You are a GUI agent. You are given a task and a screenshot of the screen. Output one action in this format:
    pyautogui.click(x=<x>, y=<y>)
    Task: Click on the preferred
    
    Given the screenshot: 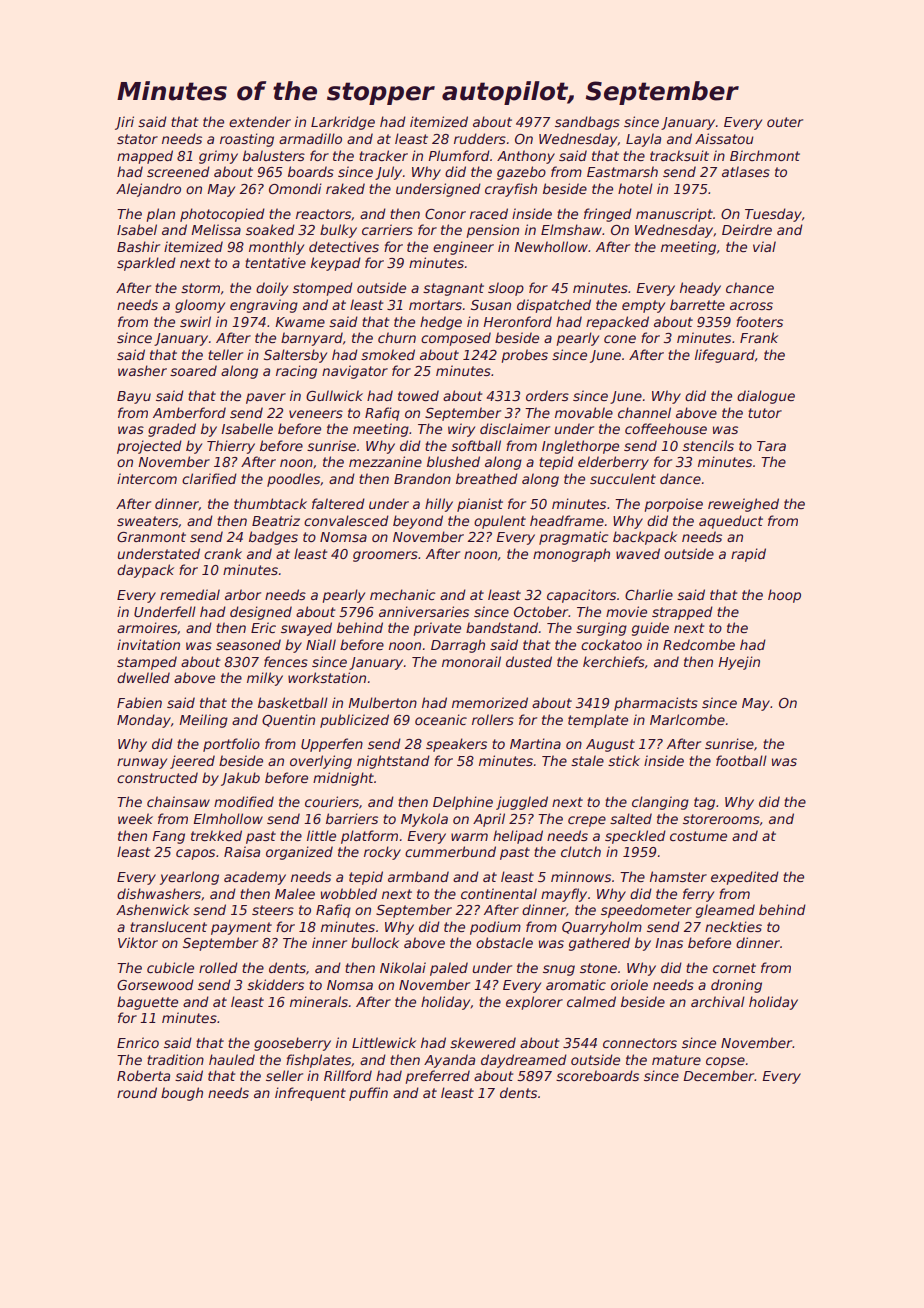 What is the action you would take?
    pyautogui.click(x=437, y=1077)
